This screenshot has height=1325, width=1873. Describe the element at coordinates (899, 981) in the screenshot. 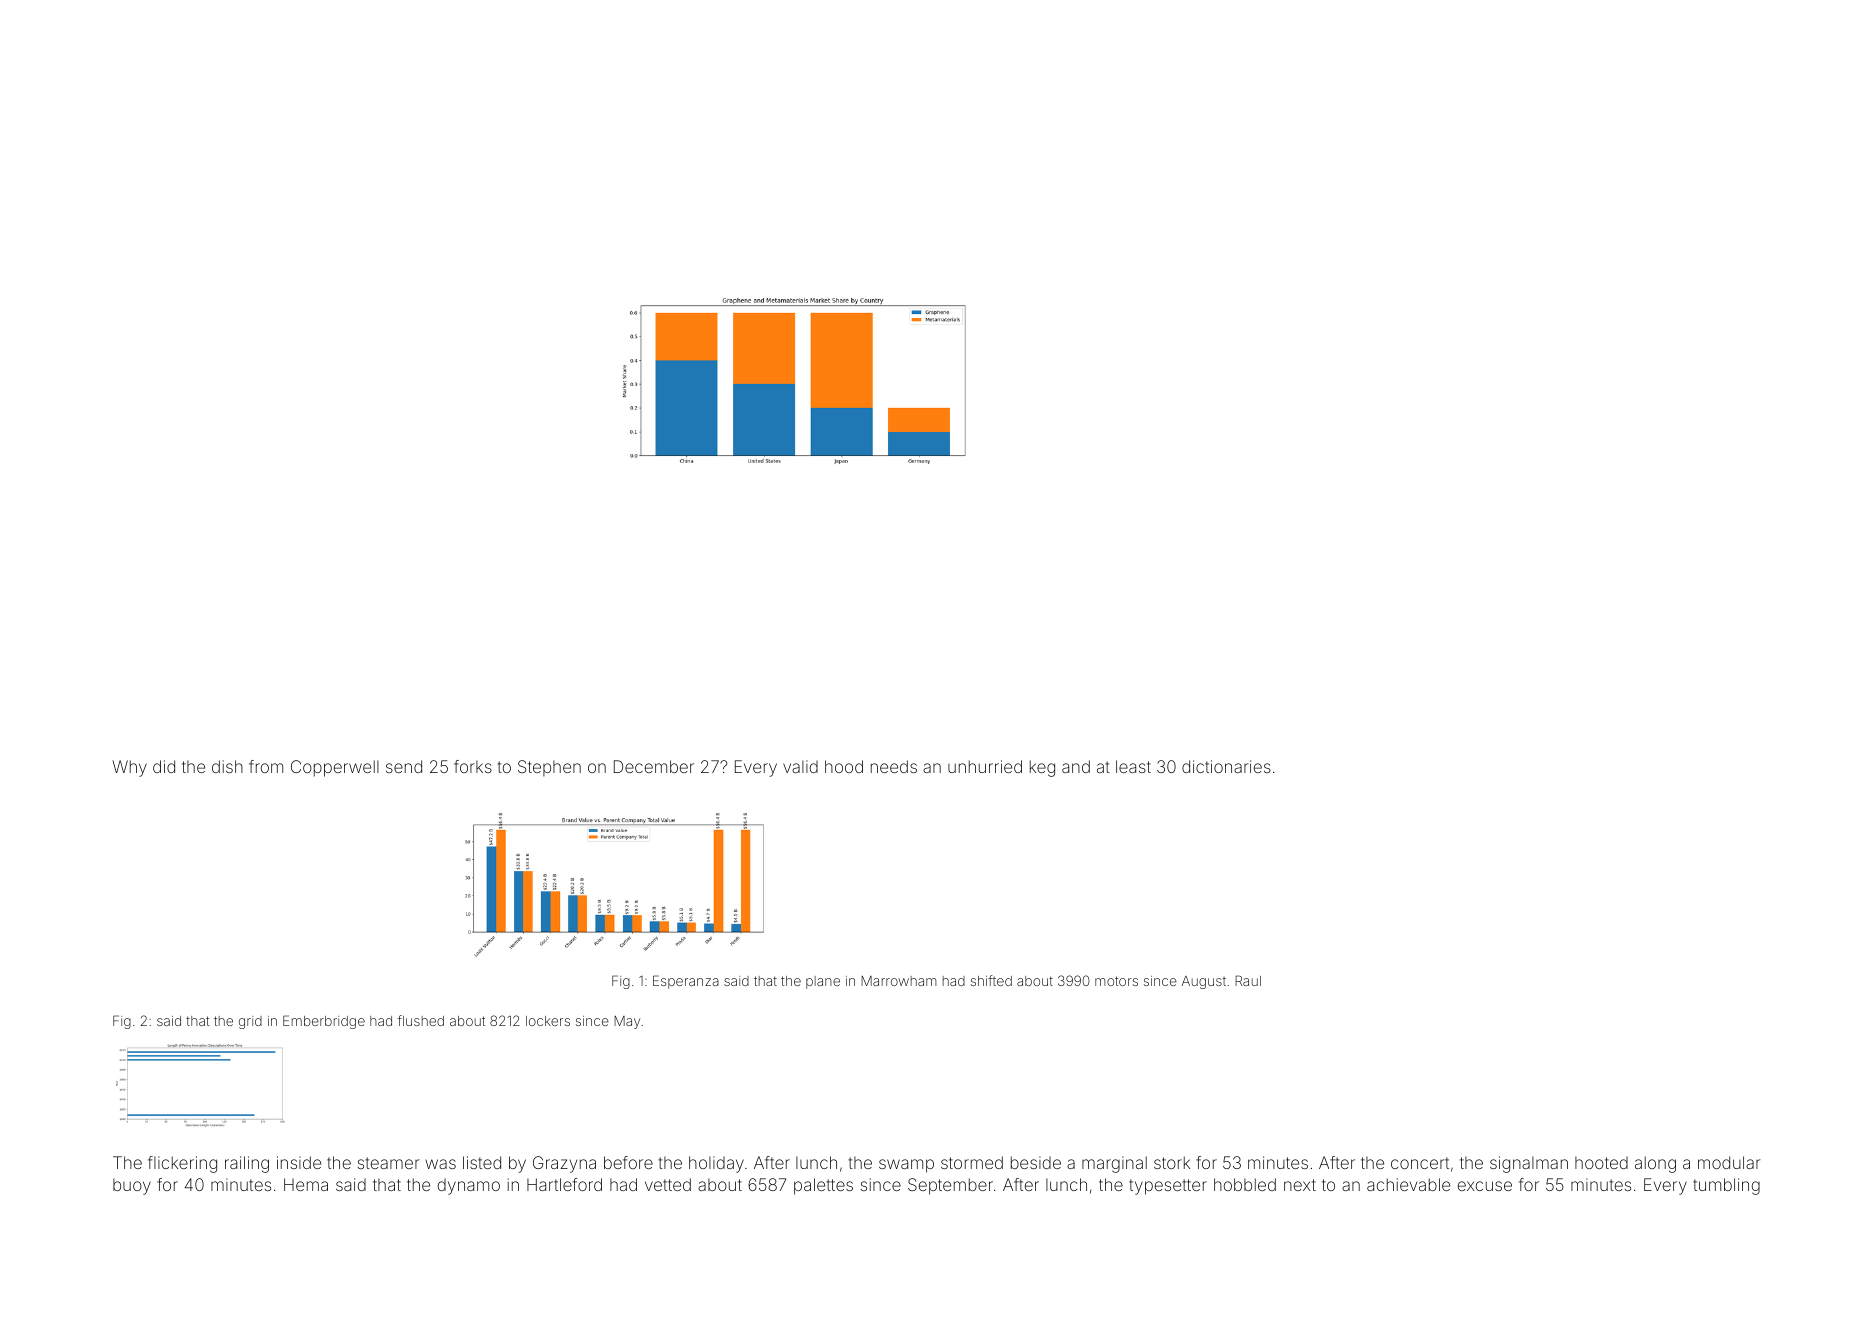

I see `Marrowham` at that location.
